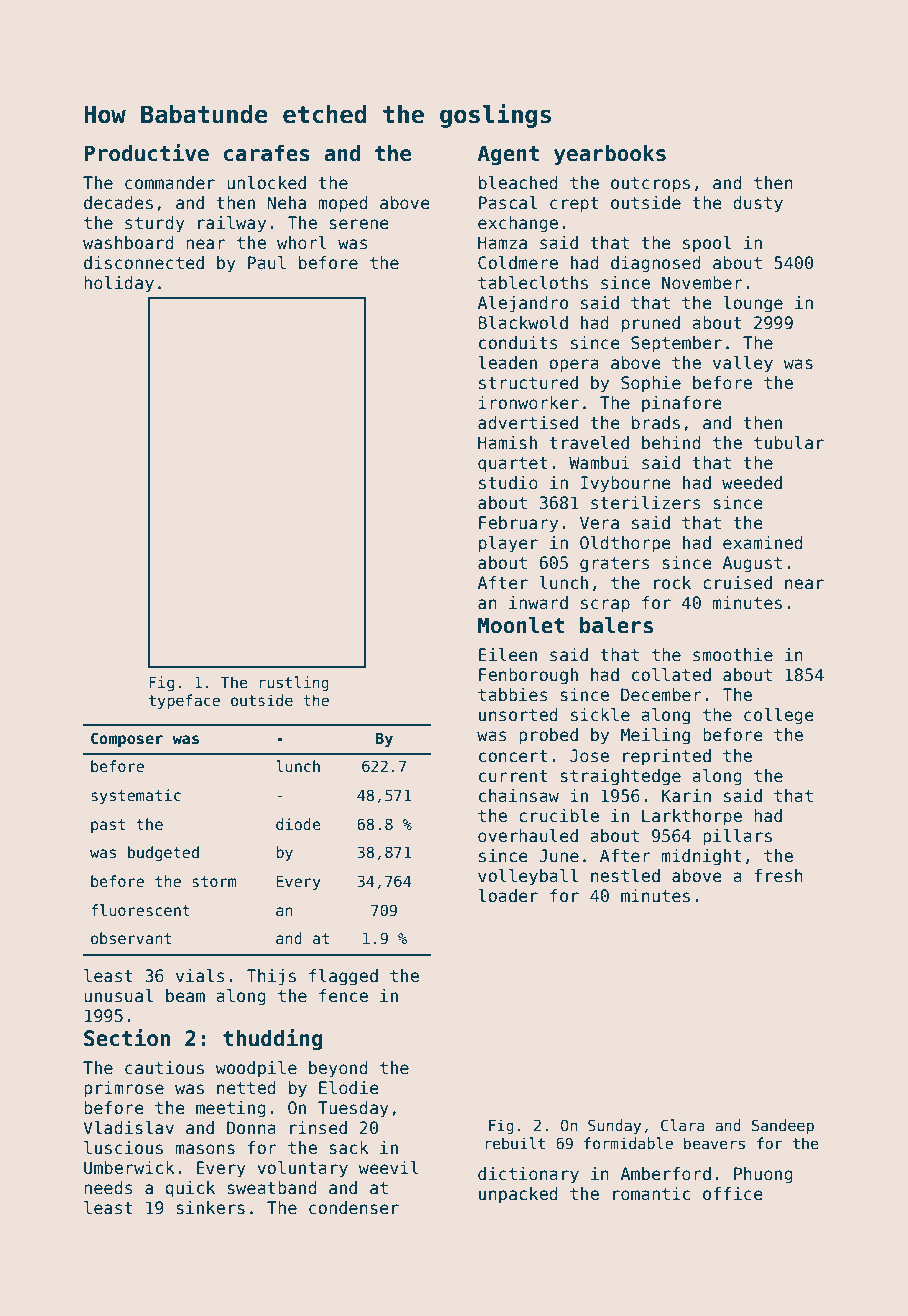 The width and height of the screenshot is (908, 1316). I want to click on studio, so click(508, 483).
